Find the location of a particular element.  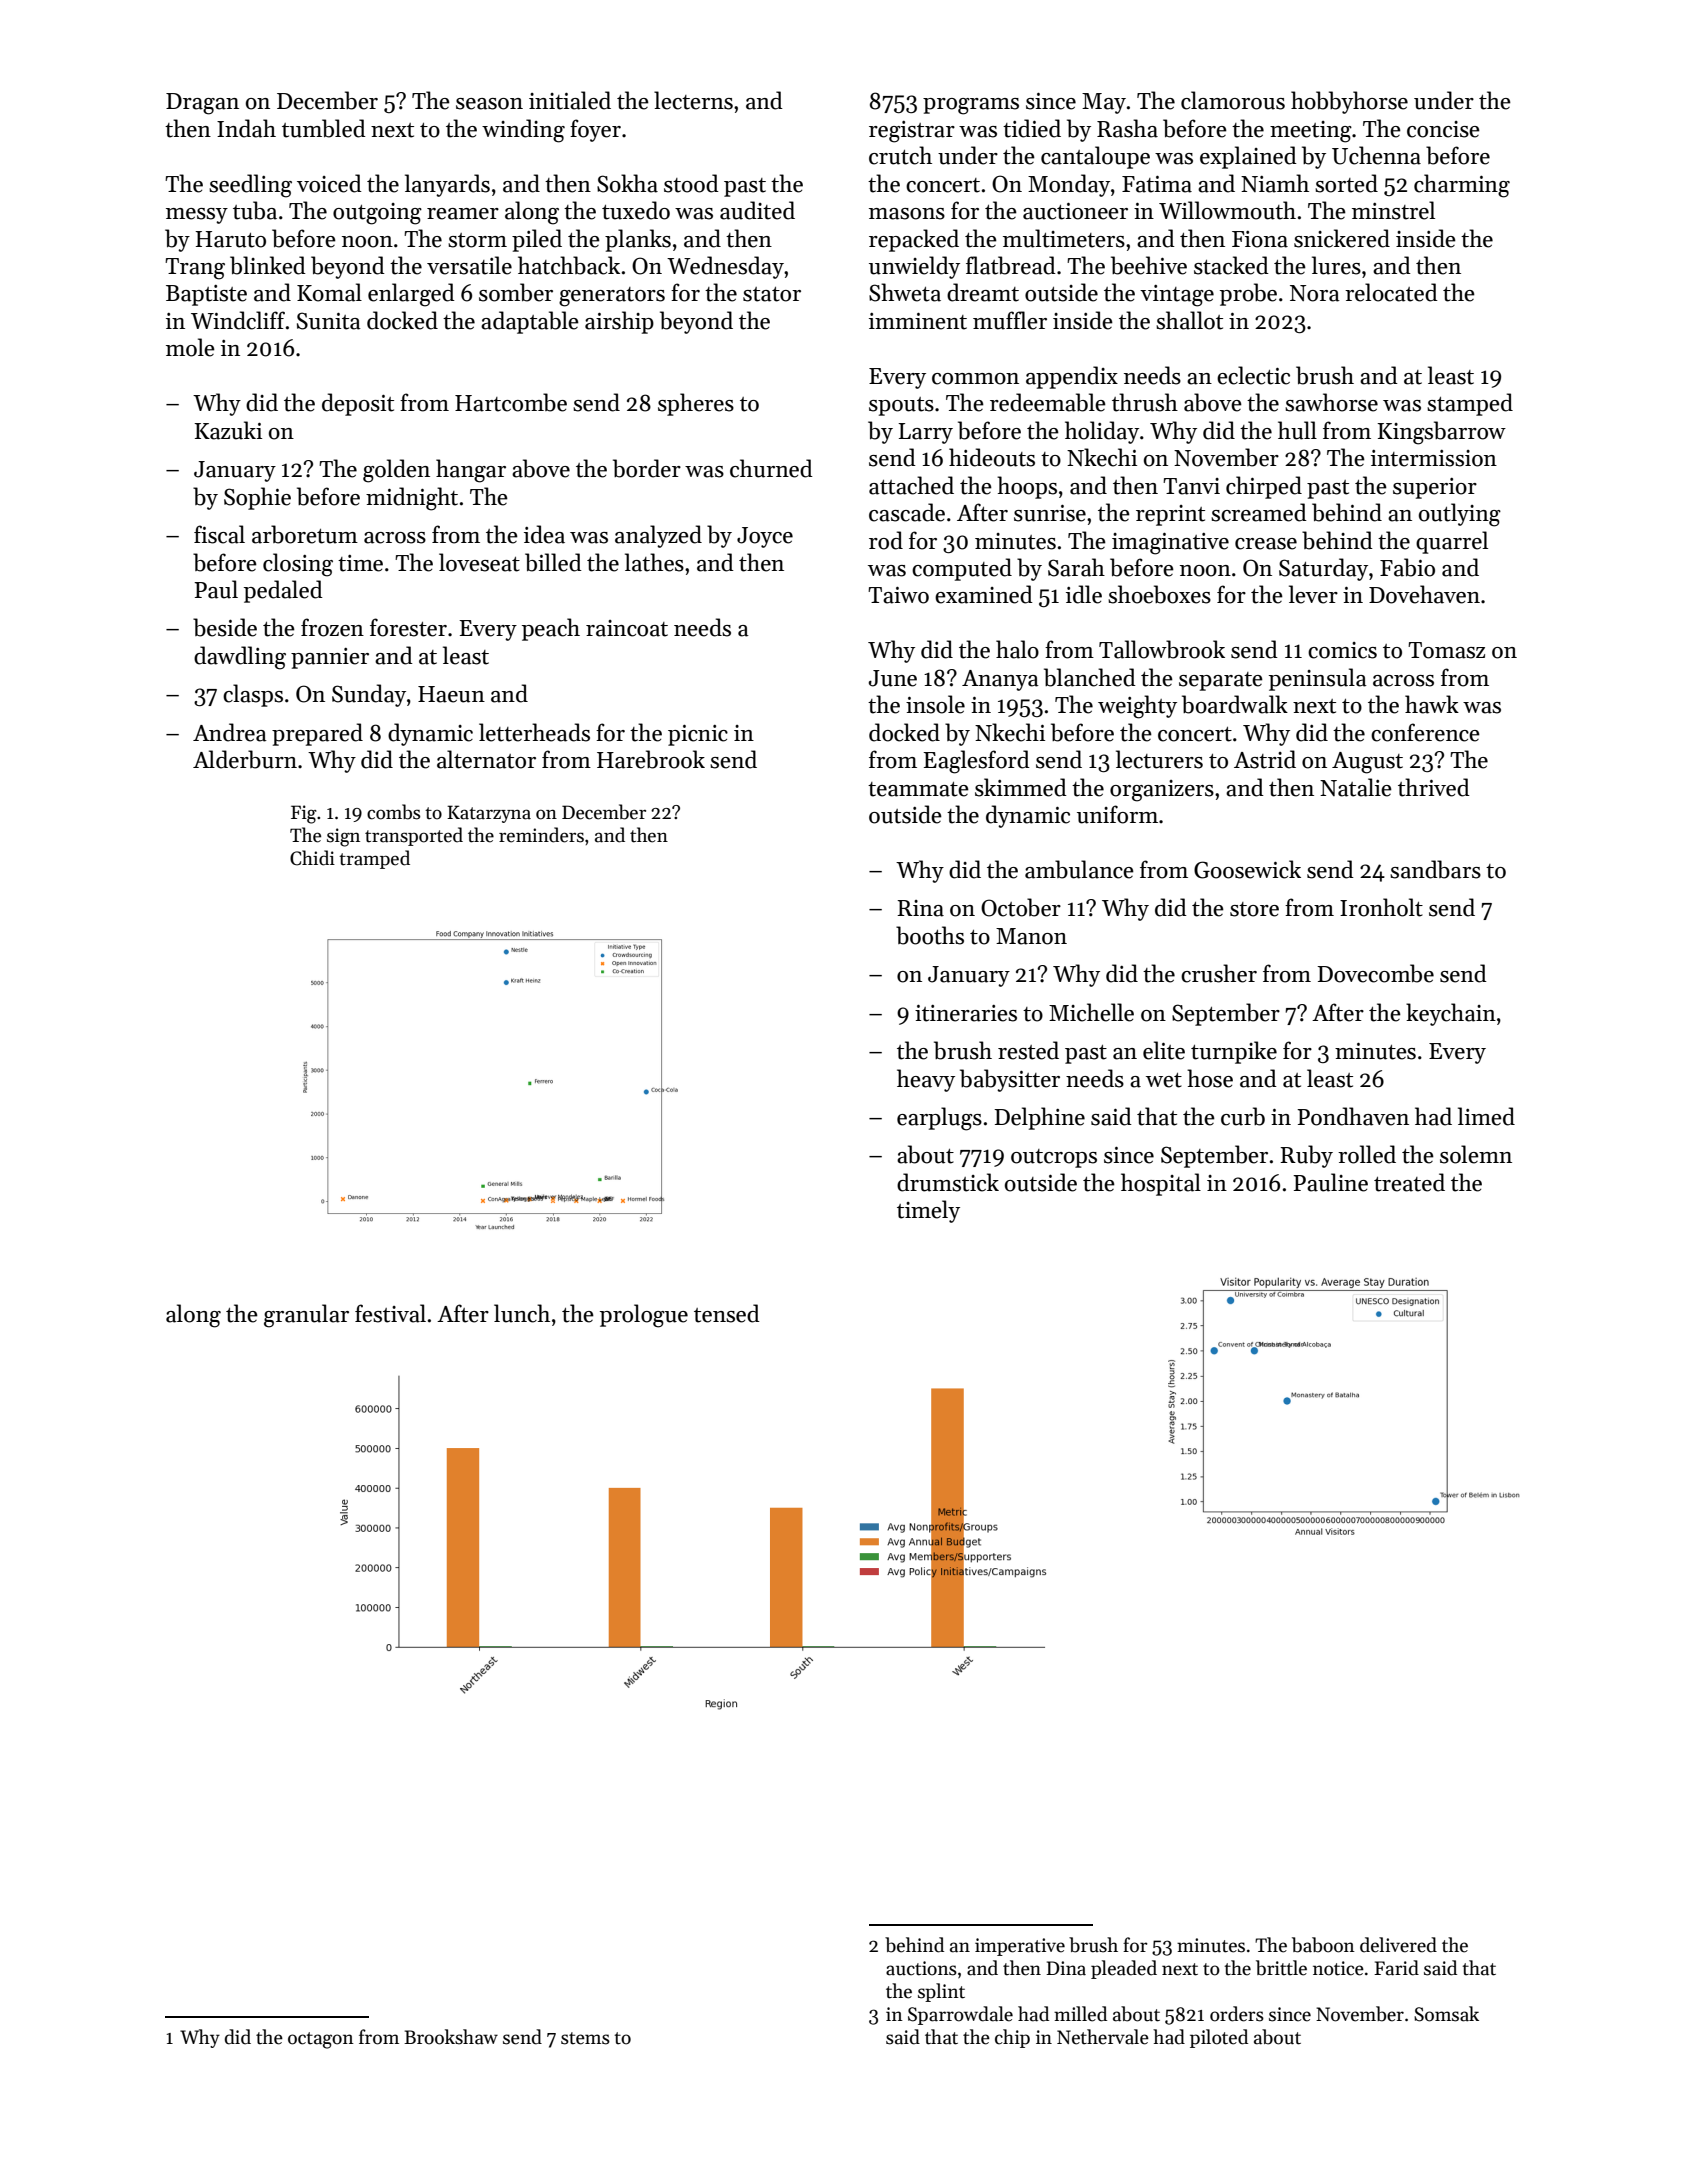

concise is located at coordinates (1443, 129).
